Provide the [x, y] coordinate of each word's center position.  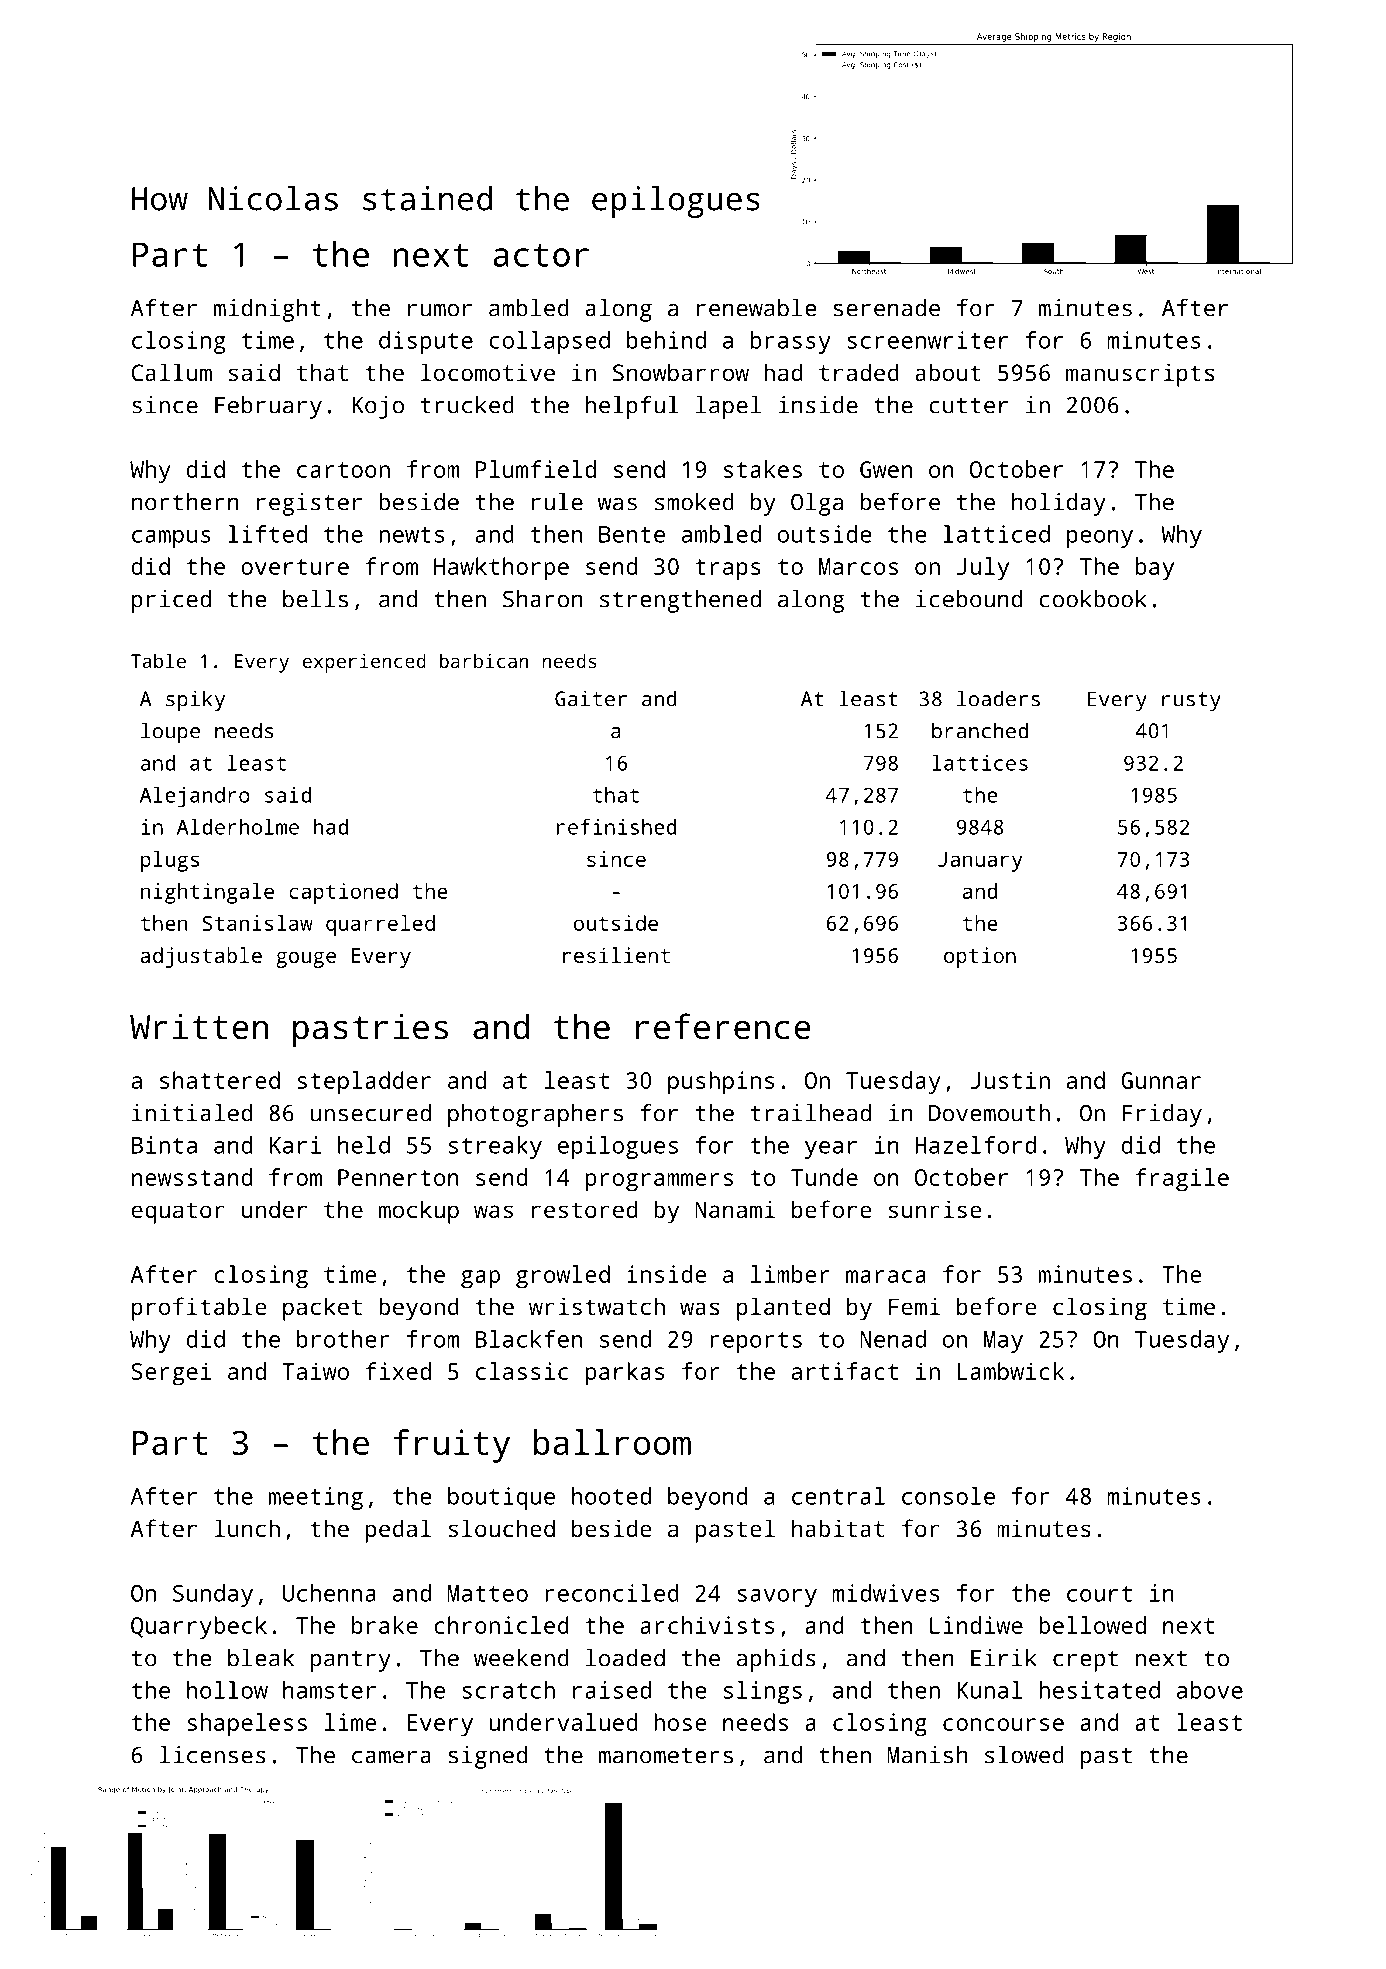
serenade [887, 308]
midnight [267, 310]
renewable [757, 308]
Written [199, 1026]
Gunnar [1161, 1080]
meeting [316, 1498]
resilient [616, 955]
